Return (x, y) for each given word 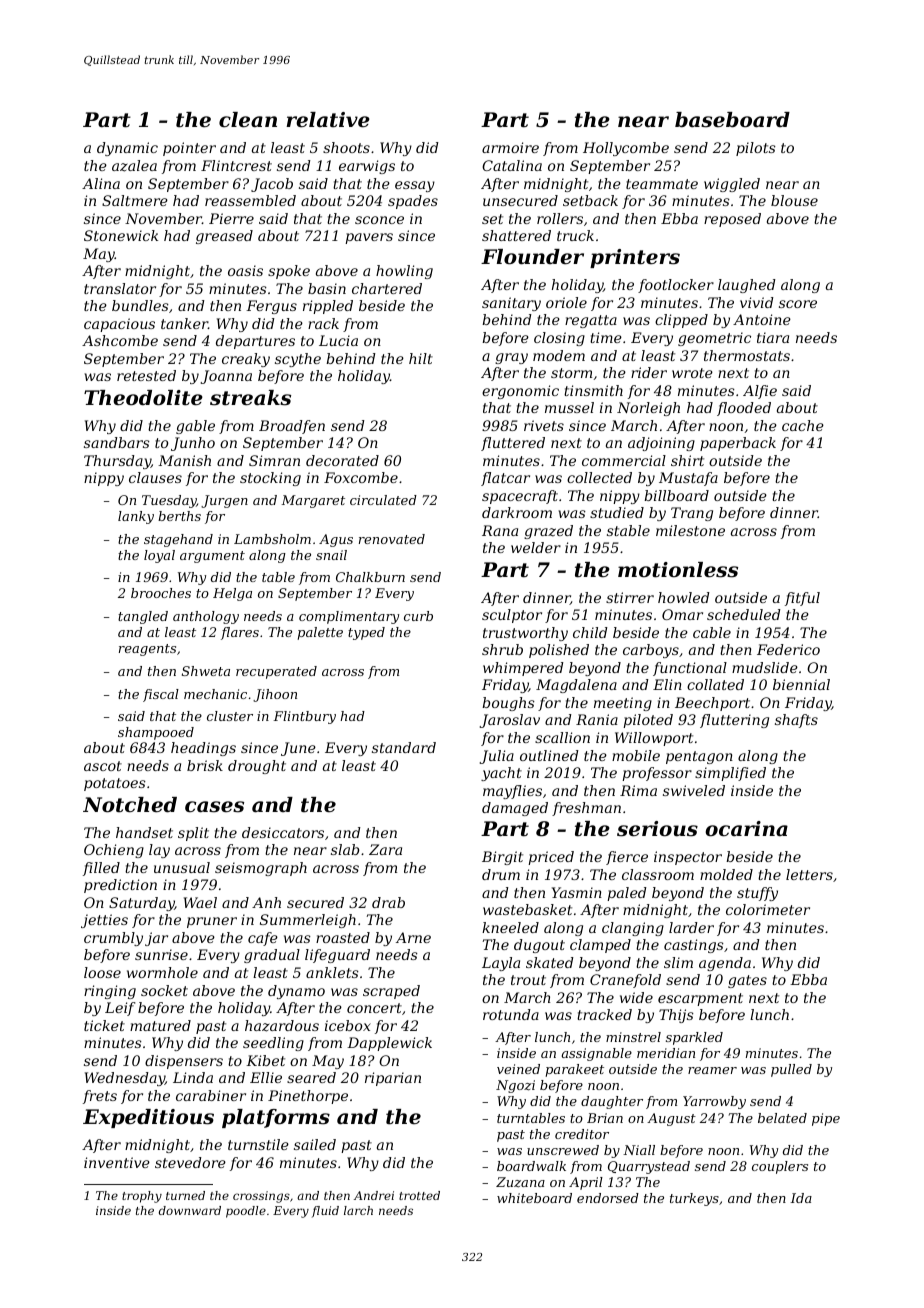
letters (809, 874)
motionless (678, 570)
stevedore (190, 1162)
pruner (212, 922)
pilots (756, 149)
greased (224, 237)
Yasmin (577, 892)
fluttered (513, 444)
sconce (379, 220)
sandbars (117, 442)
